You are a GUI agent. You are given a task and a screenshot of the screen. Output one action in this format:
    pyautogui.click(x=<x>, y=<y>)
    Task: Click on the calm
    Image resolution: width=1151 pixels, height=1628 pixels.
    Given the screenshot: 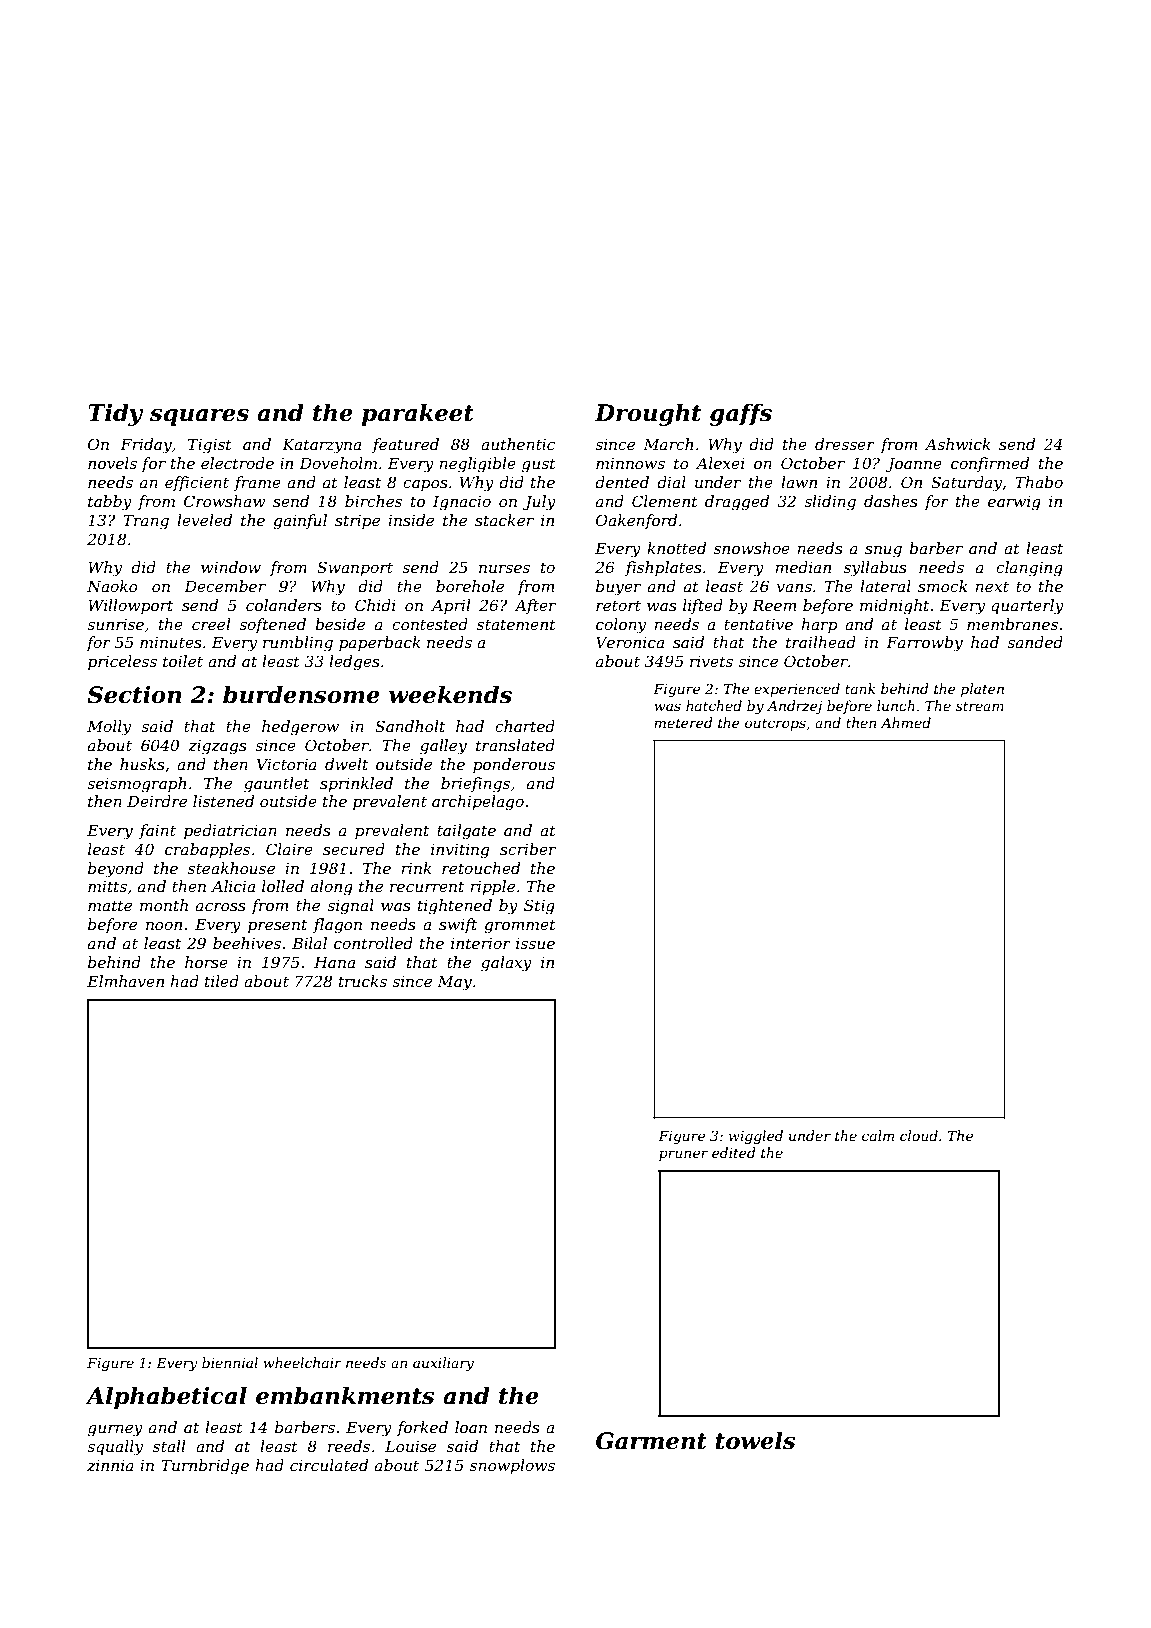 What is the action you would take?
    pyautogui.click(x=878, y=1135)
